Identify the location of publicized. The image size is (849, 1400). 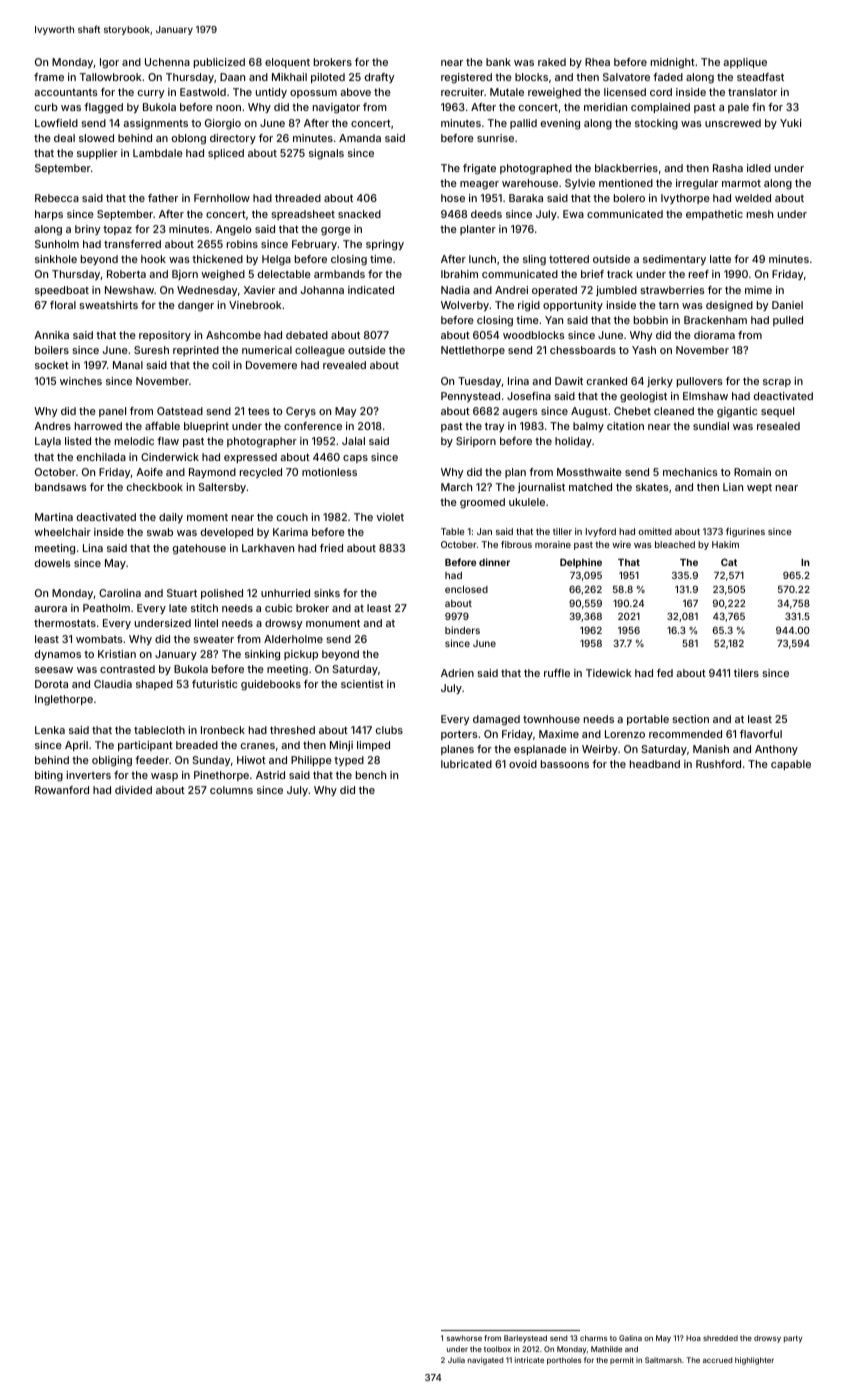
(219, 63).
